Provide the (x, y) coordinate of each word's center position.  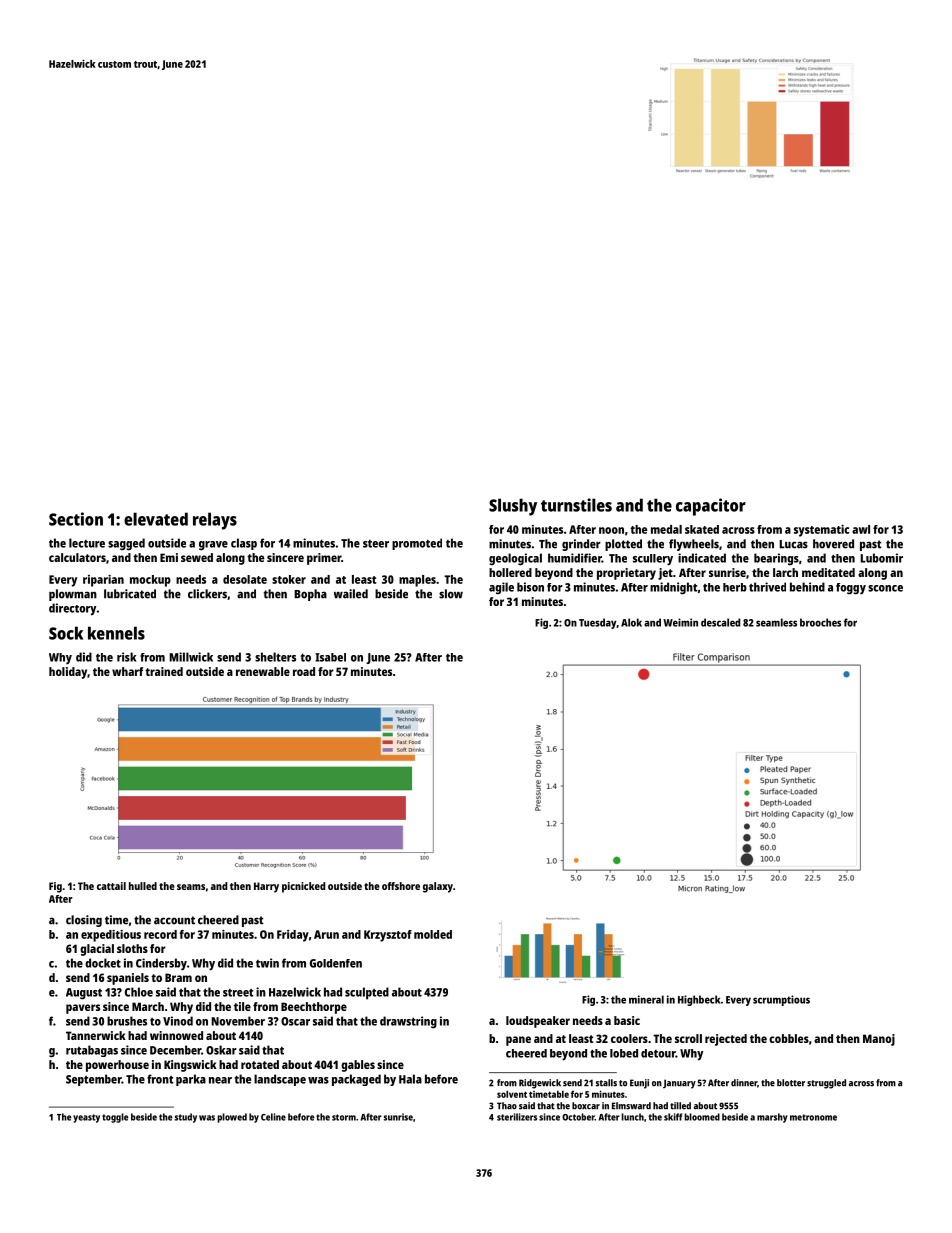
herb (735, 587)
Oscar (295, 1021)
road (304, 671)
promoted (417, 544)
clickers (207, 594)
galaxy (438, 887)
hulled (143, 886)
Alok (631, 622)
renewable (263, 671)
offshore (401, 886)
